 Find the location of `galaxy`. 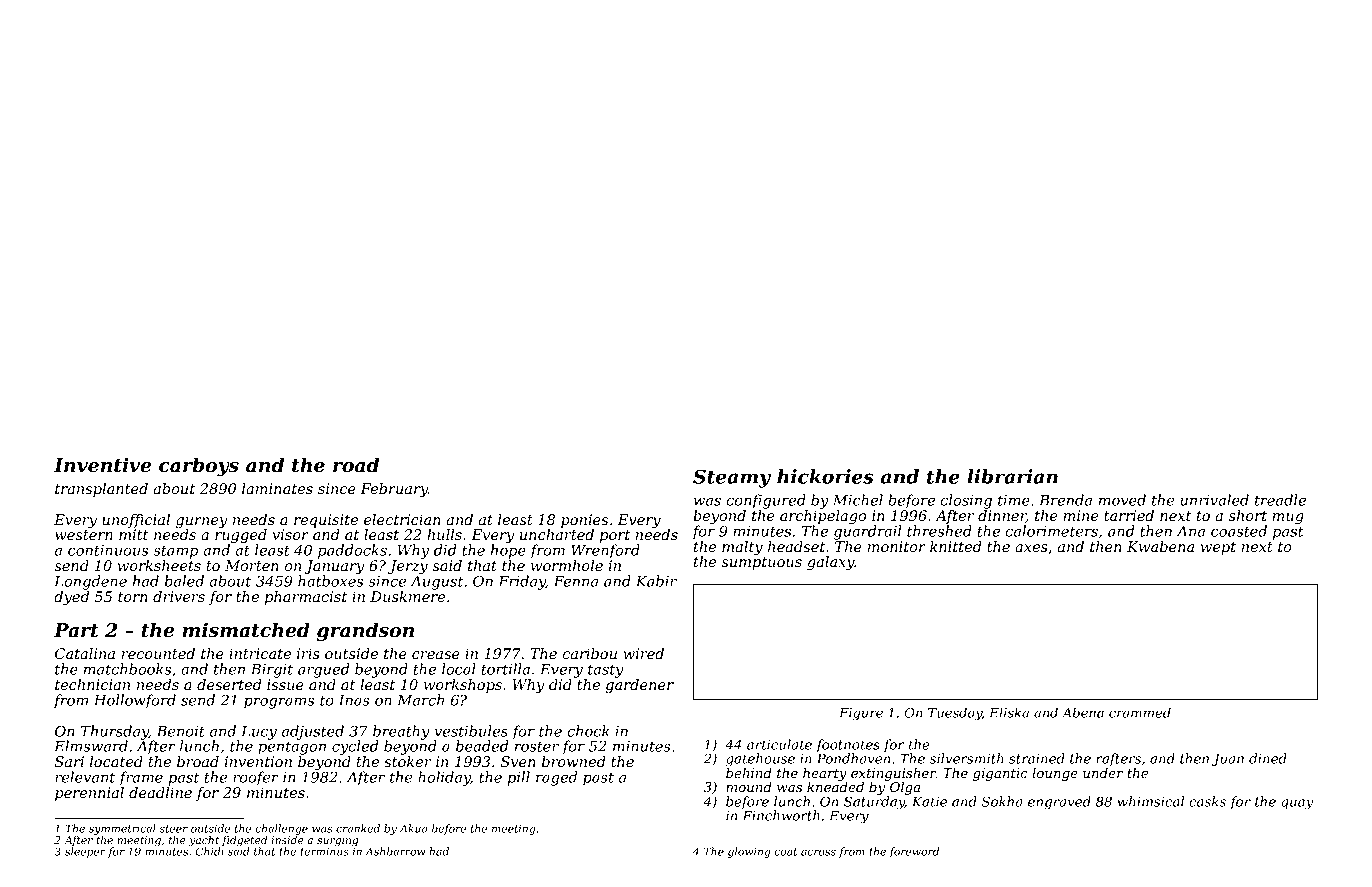

galaxy is located at coordinates (831, 563).
